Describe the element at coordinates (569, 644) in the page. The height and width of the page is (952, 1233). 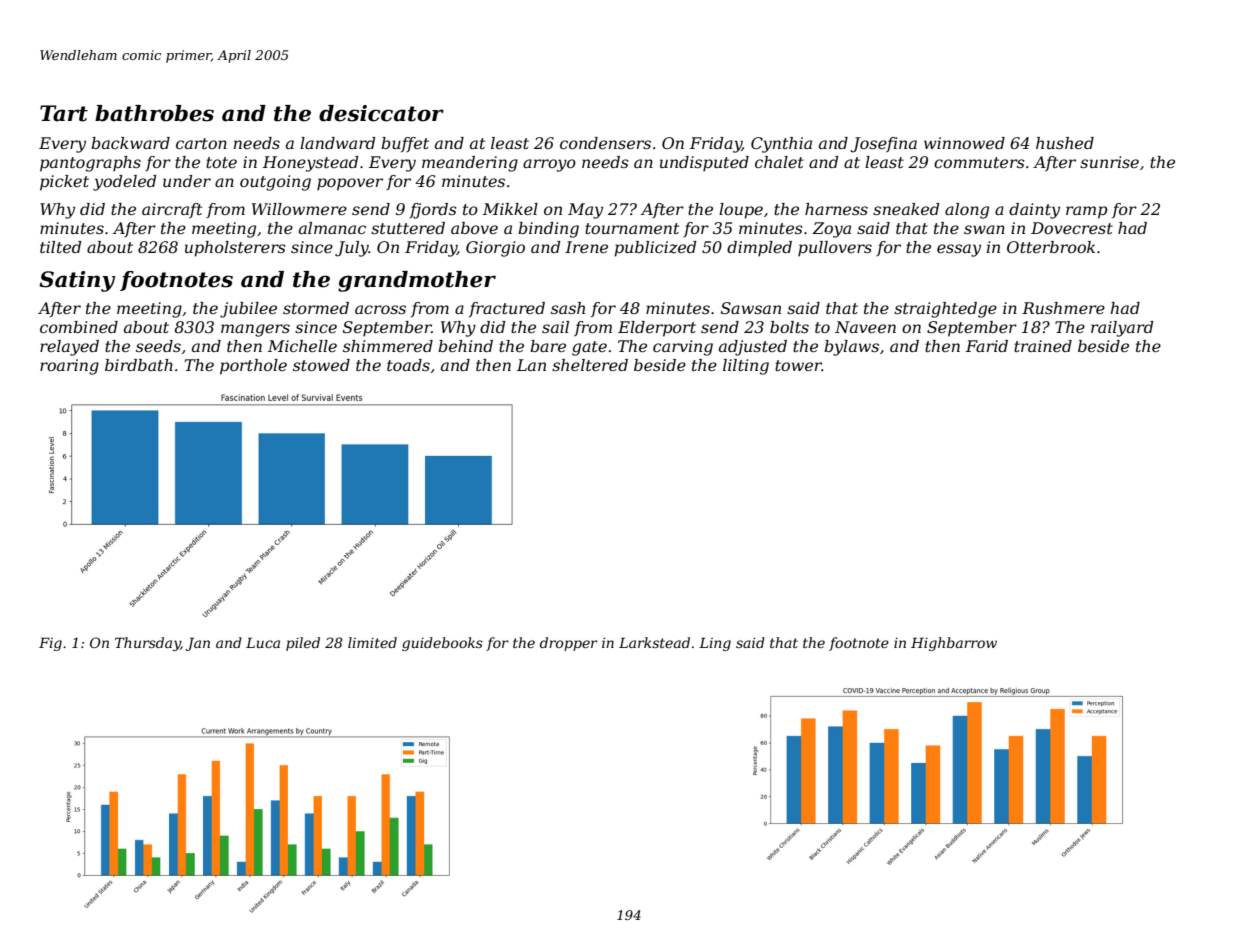
I see `dropper` at that location.
